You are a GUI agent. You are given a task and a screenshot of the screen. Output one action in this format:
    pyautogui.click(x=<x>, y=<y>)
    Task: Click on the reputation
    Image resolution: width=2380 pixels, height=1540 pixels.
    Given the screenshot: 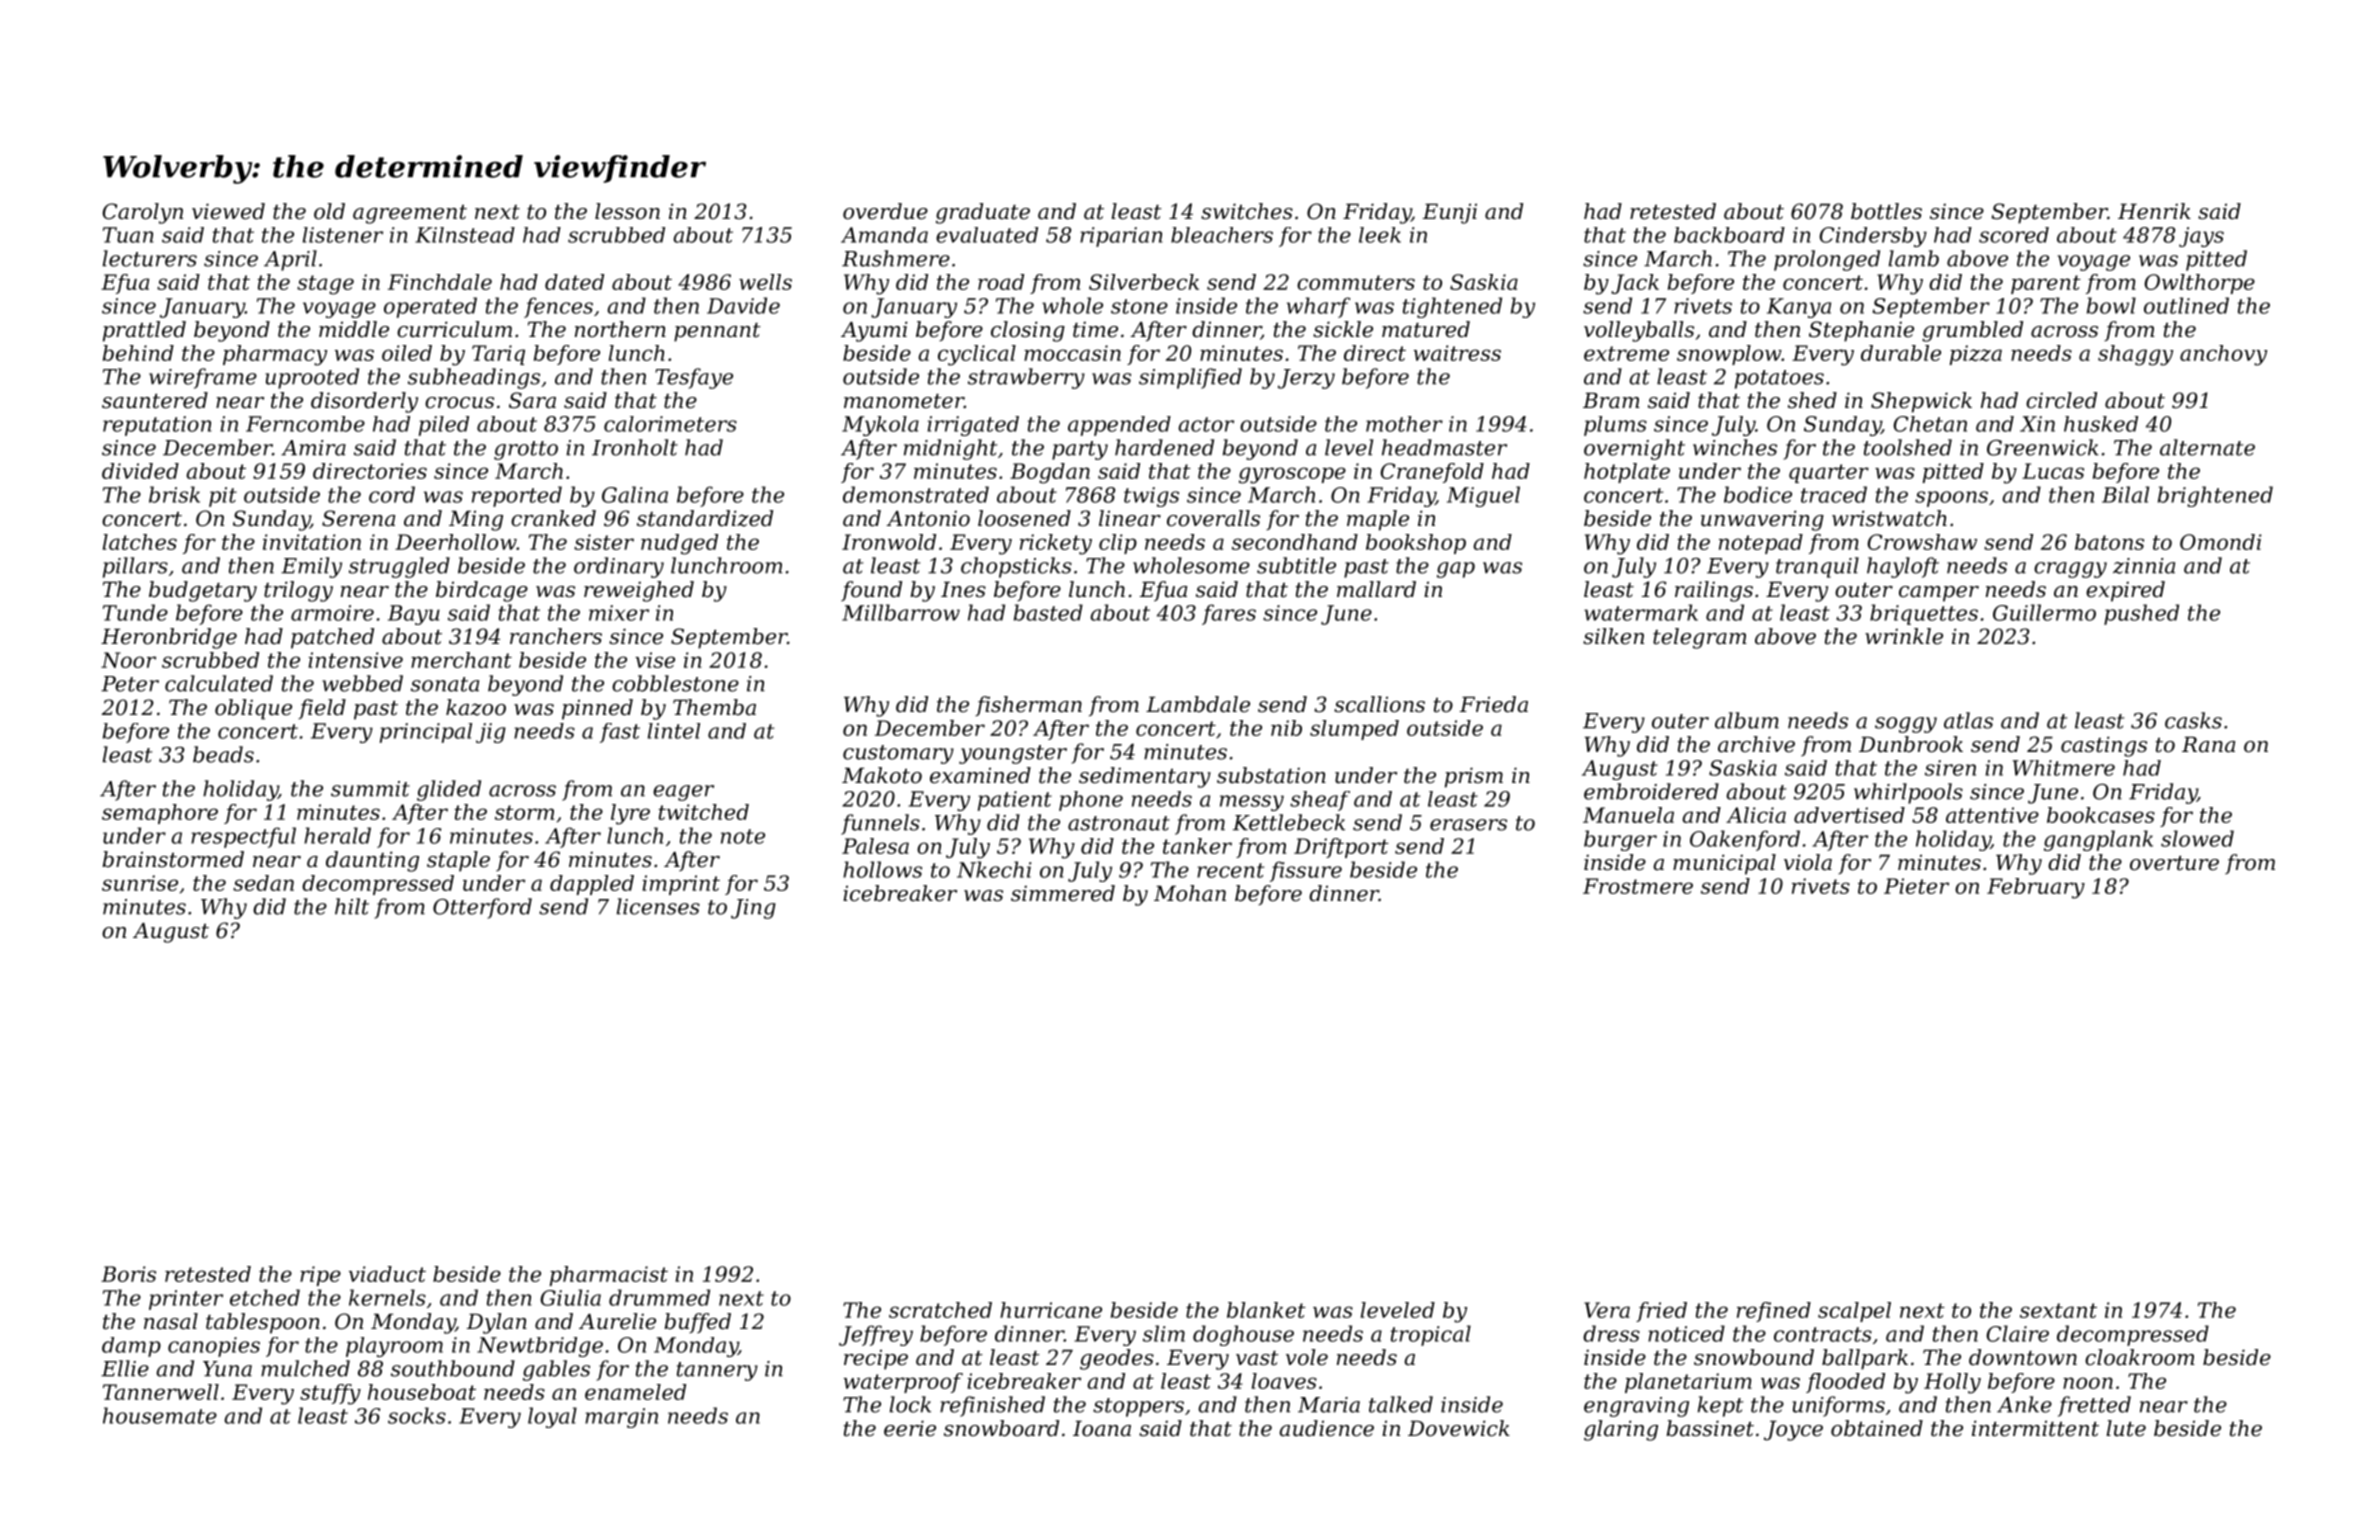 What is the action you would take?
    pyautogui.click(x=157, y=426)
